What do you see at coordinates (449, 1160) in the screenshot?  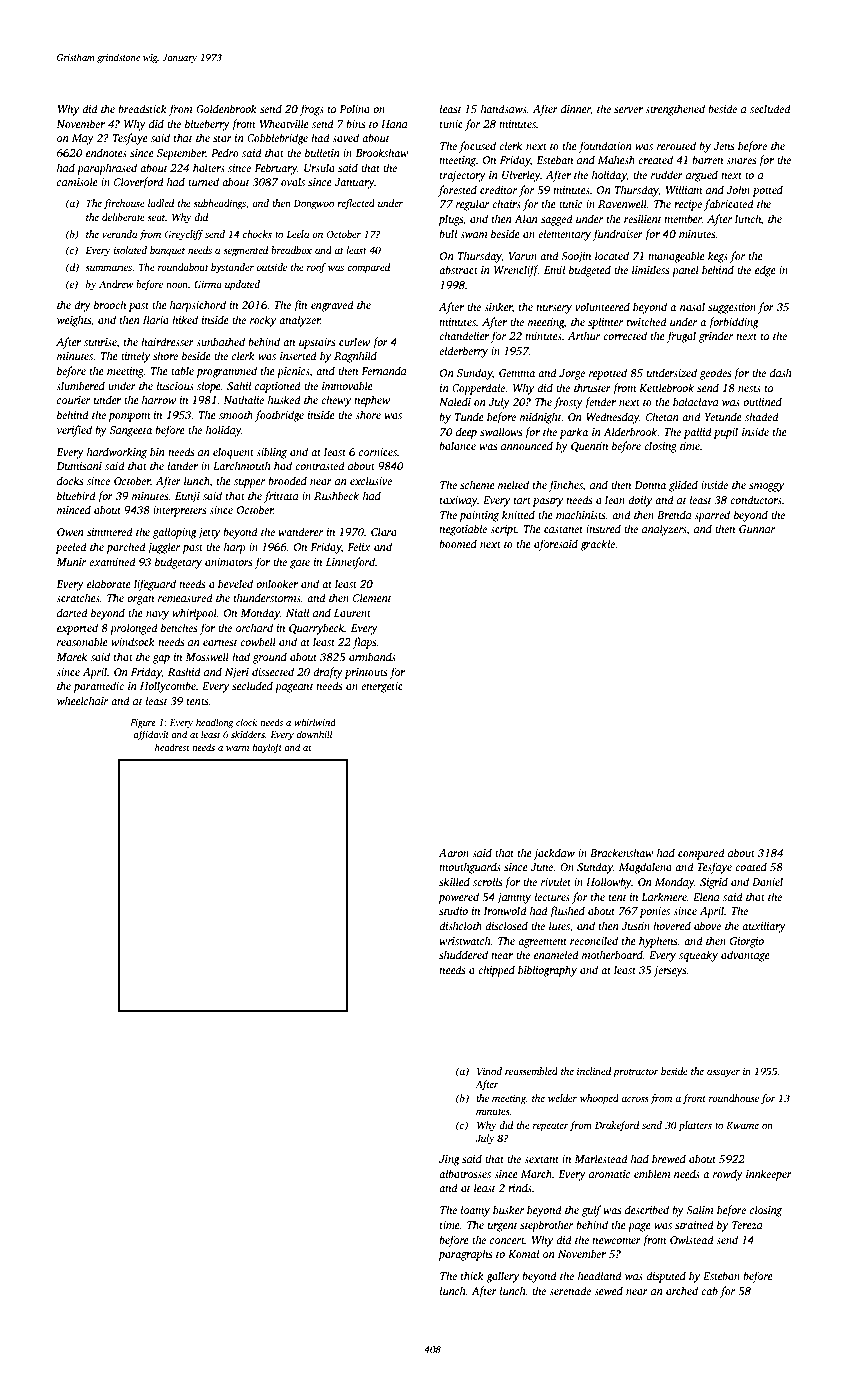 I see `Jing` at bounding box center [449, 1160].
